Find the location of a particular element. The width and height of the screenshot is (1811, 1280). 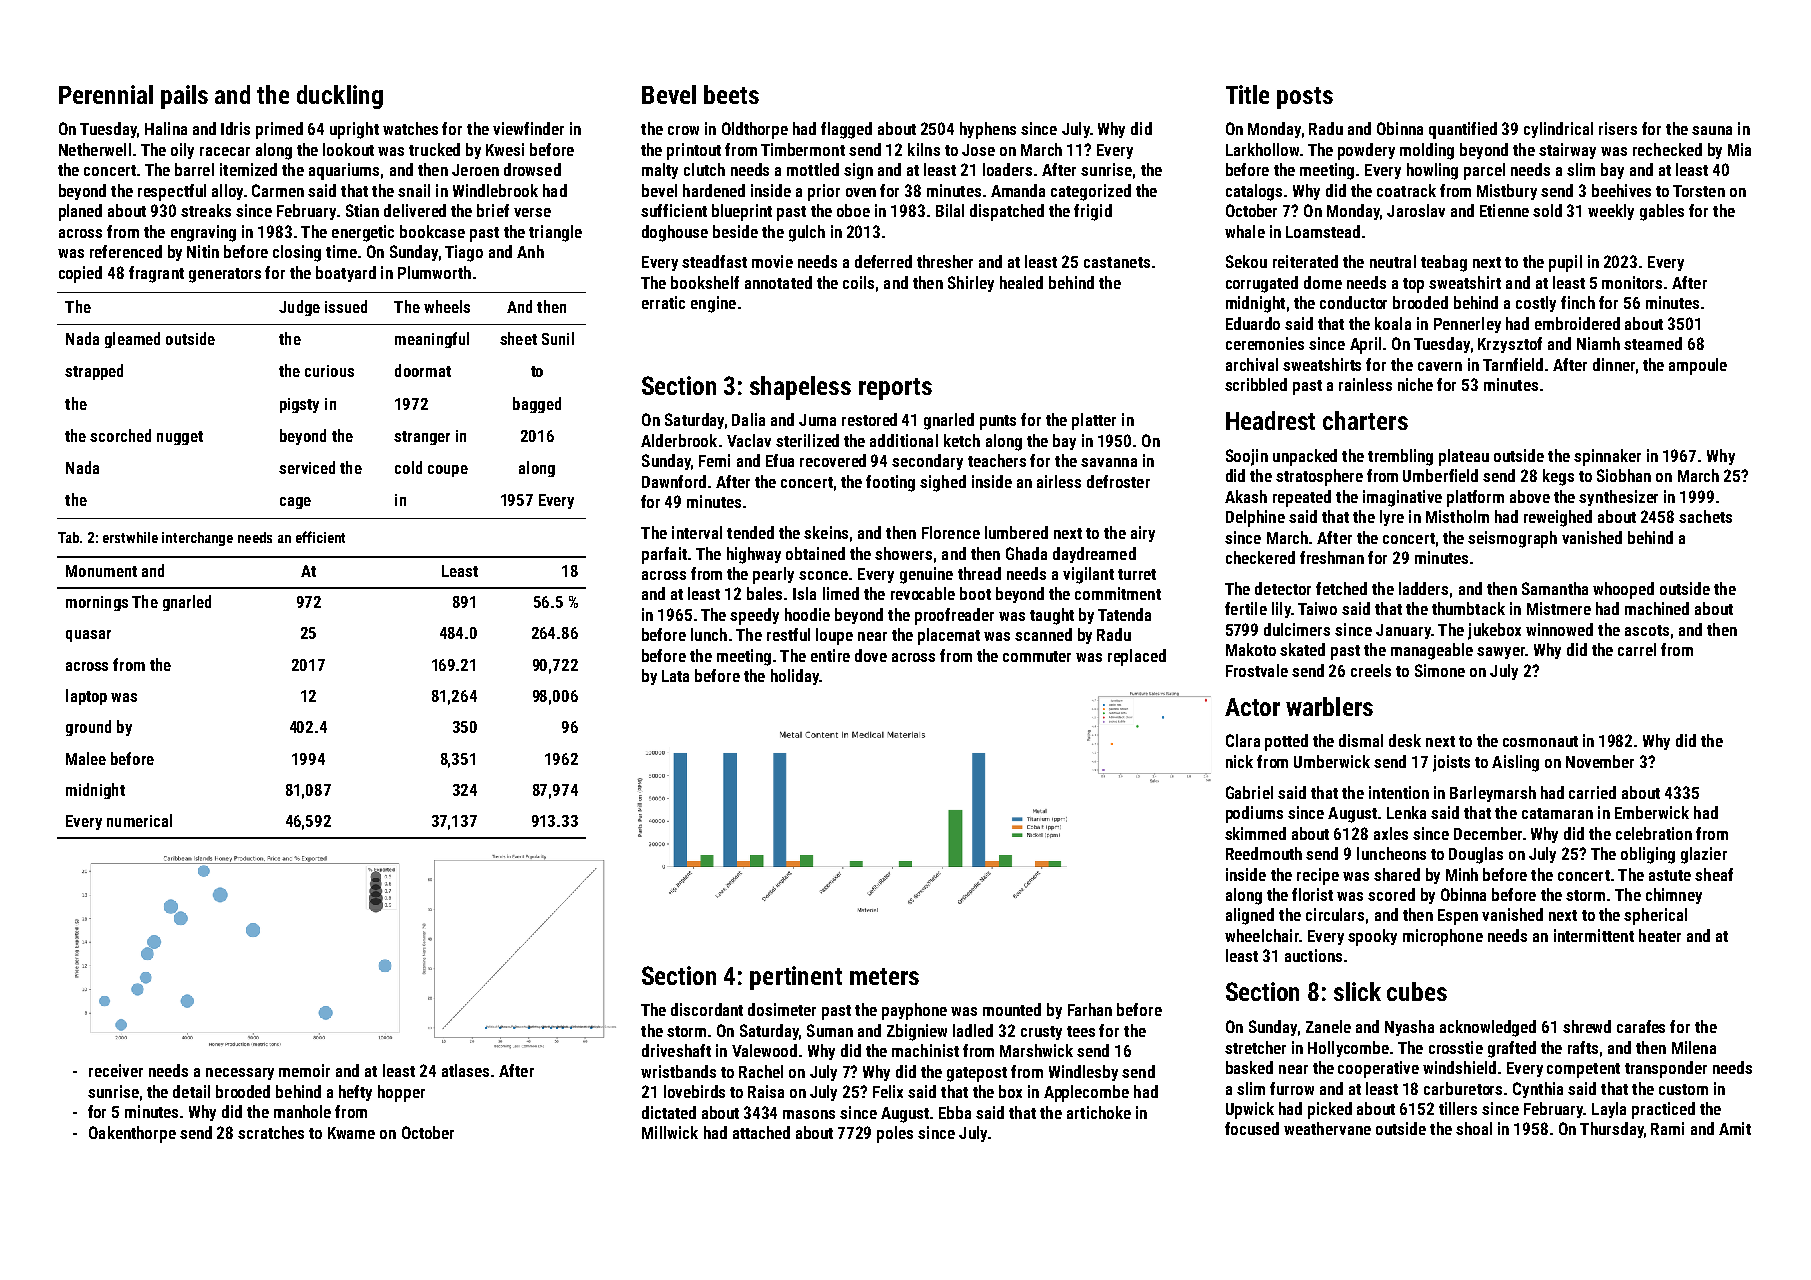

dinner is located at coordinates (1614, 364).
